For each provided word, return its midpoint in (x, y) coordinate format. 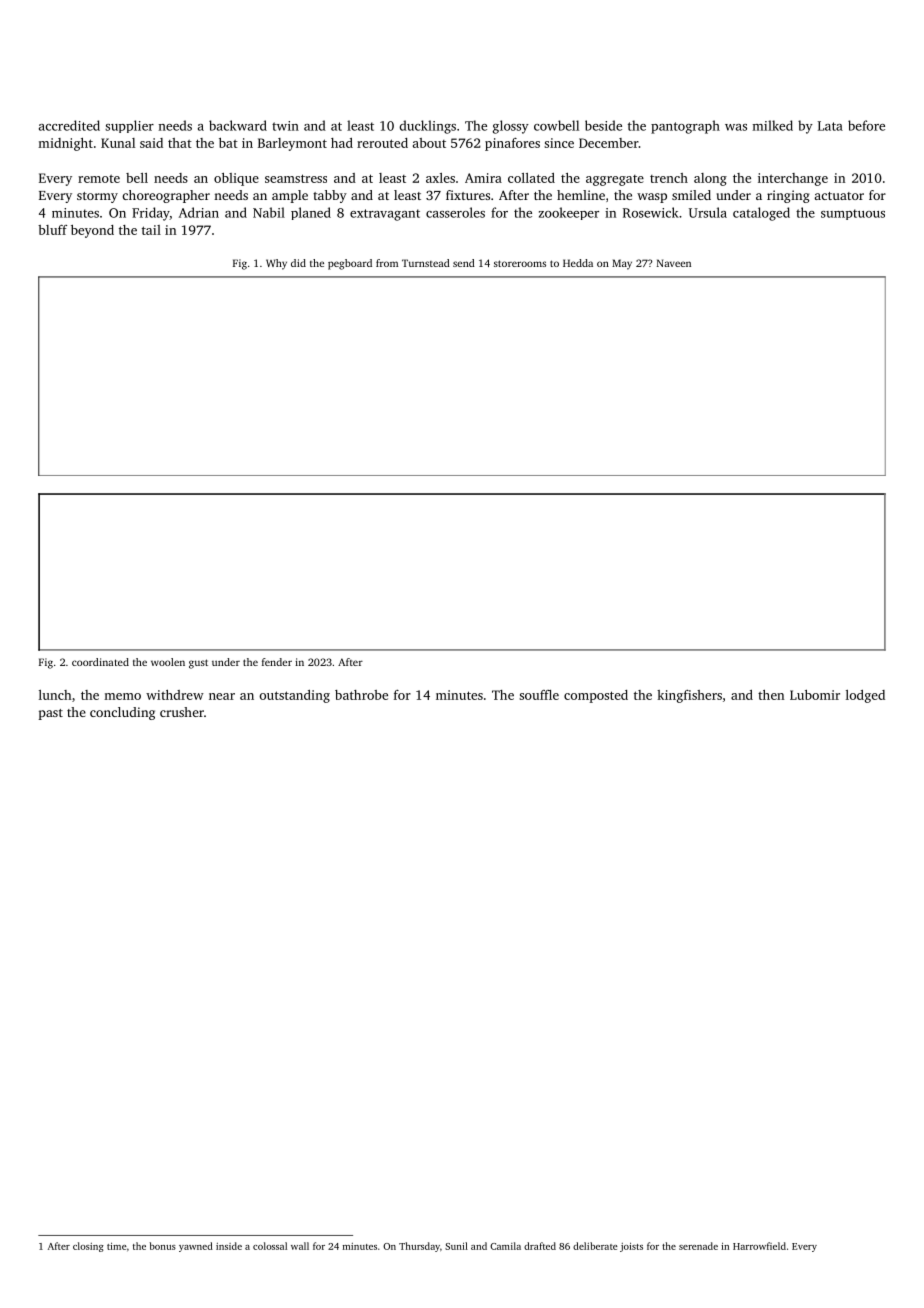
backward (238, 125)
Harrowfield (759, 1246)
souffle (539, 695)
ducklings (427, 127)
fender (277, 662)
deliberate (595, 1246)
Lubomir (815, 695)
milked (773, 125)
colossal (270, 1246)
